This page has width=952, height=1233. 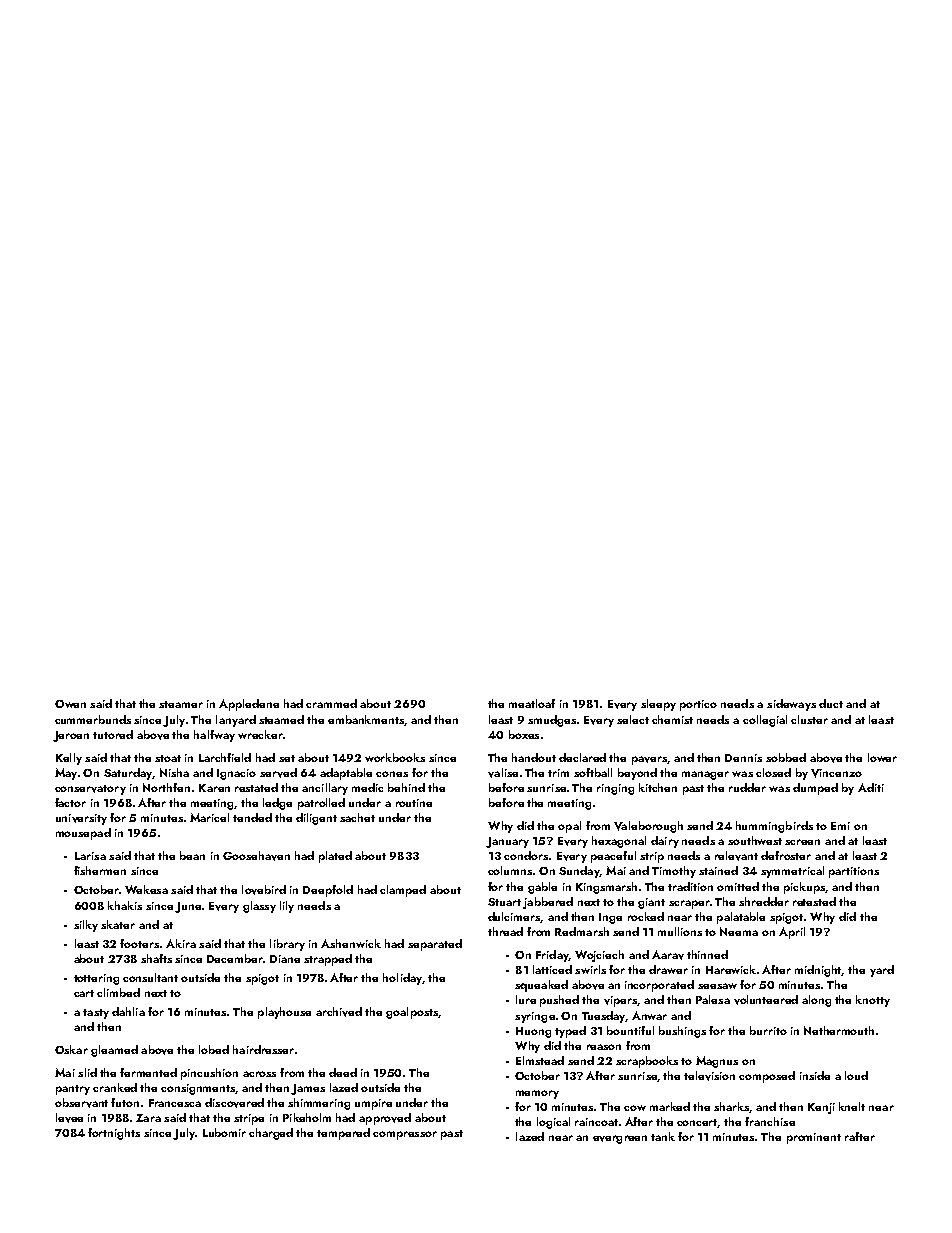 What do you see at coordinates (125, 905) in the page?
I see `khakis` at bounding box center [125, 905].
